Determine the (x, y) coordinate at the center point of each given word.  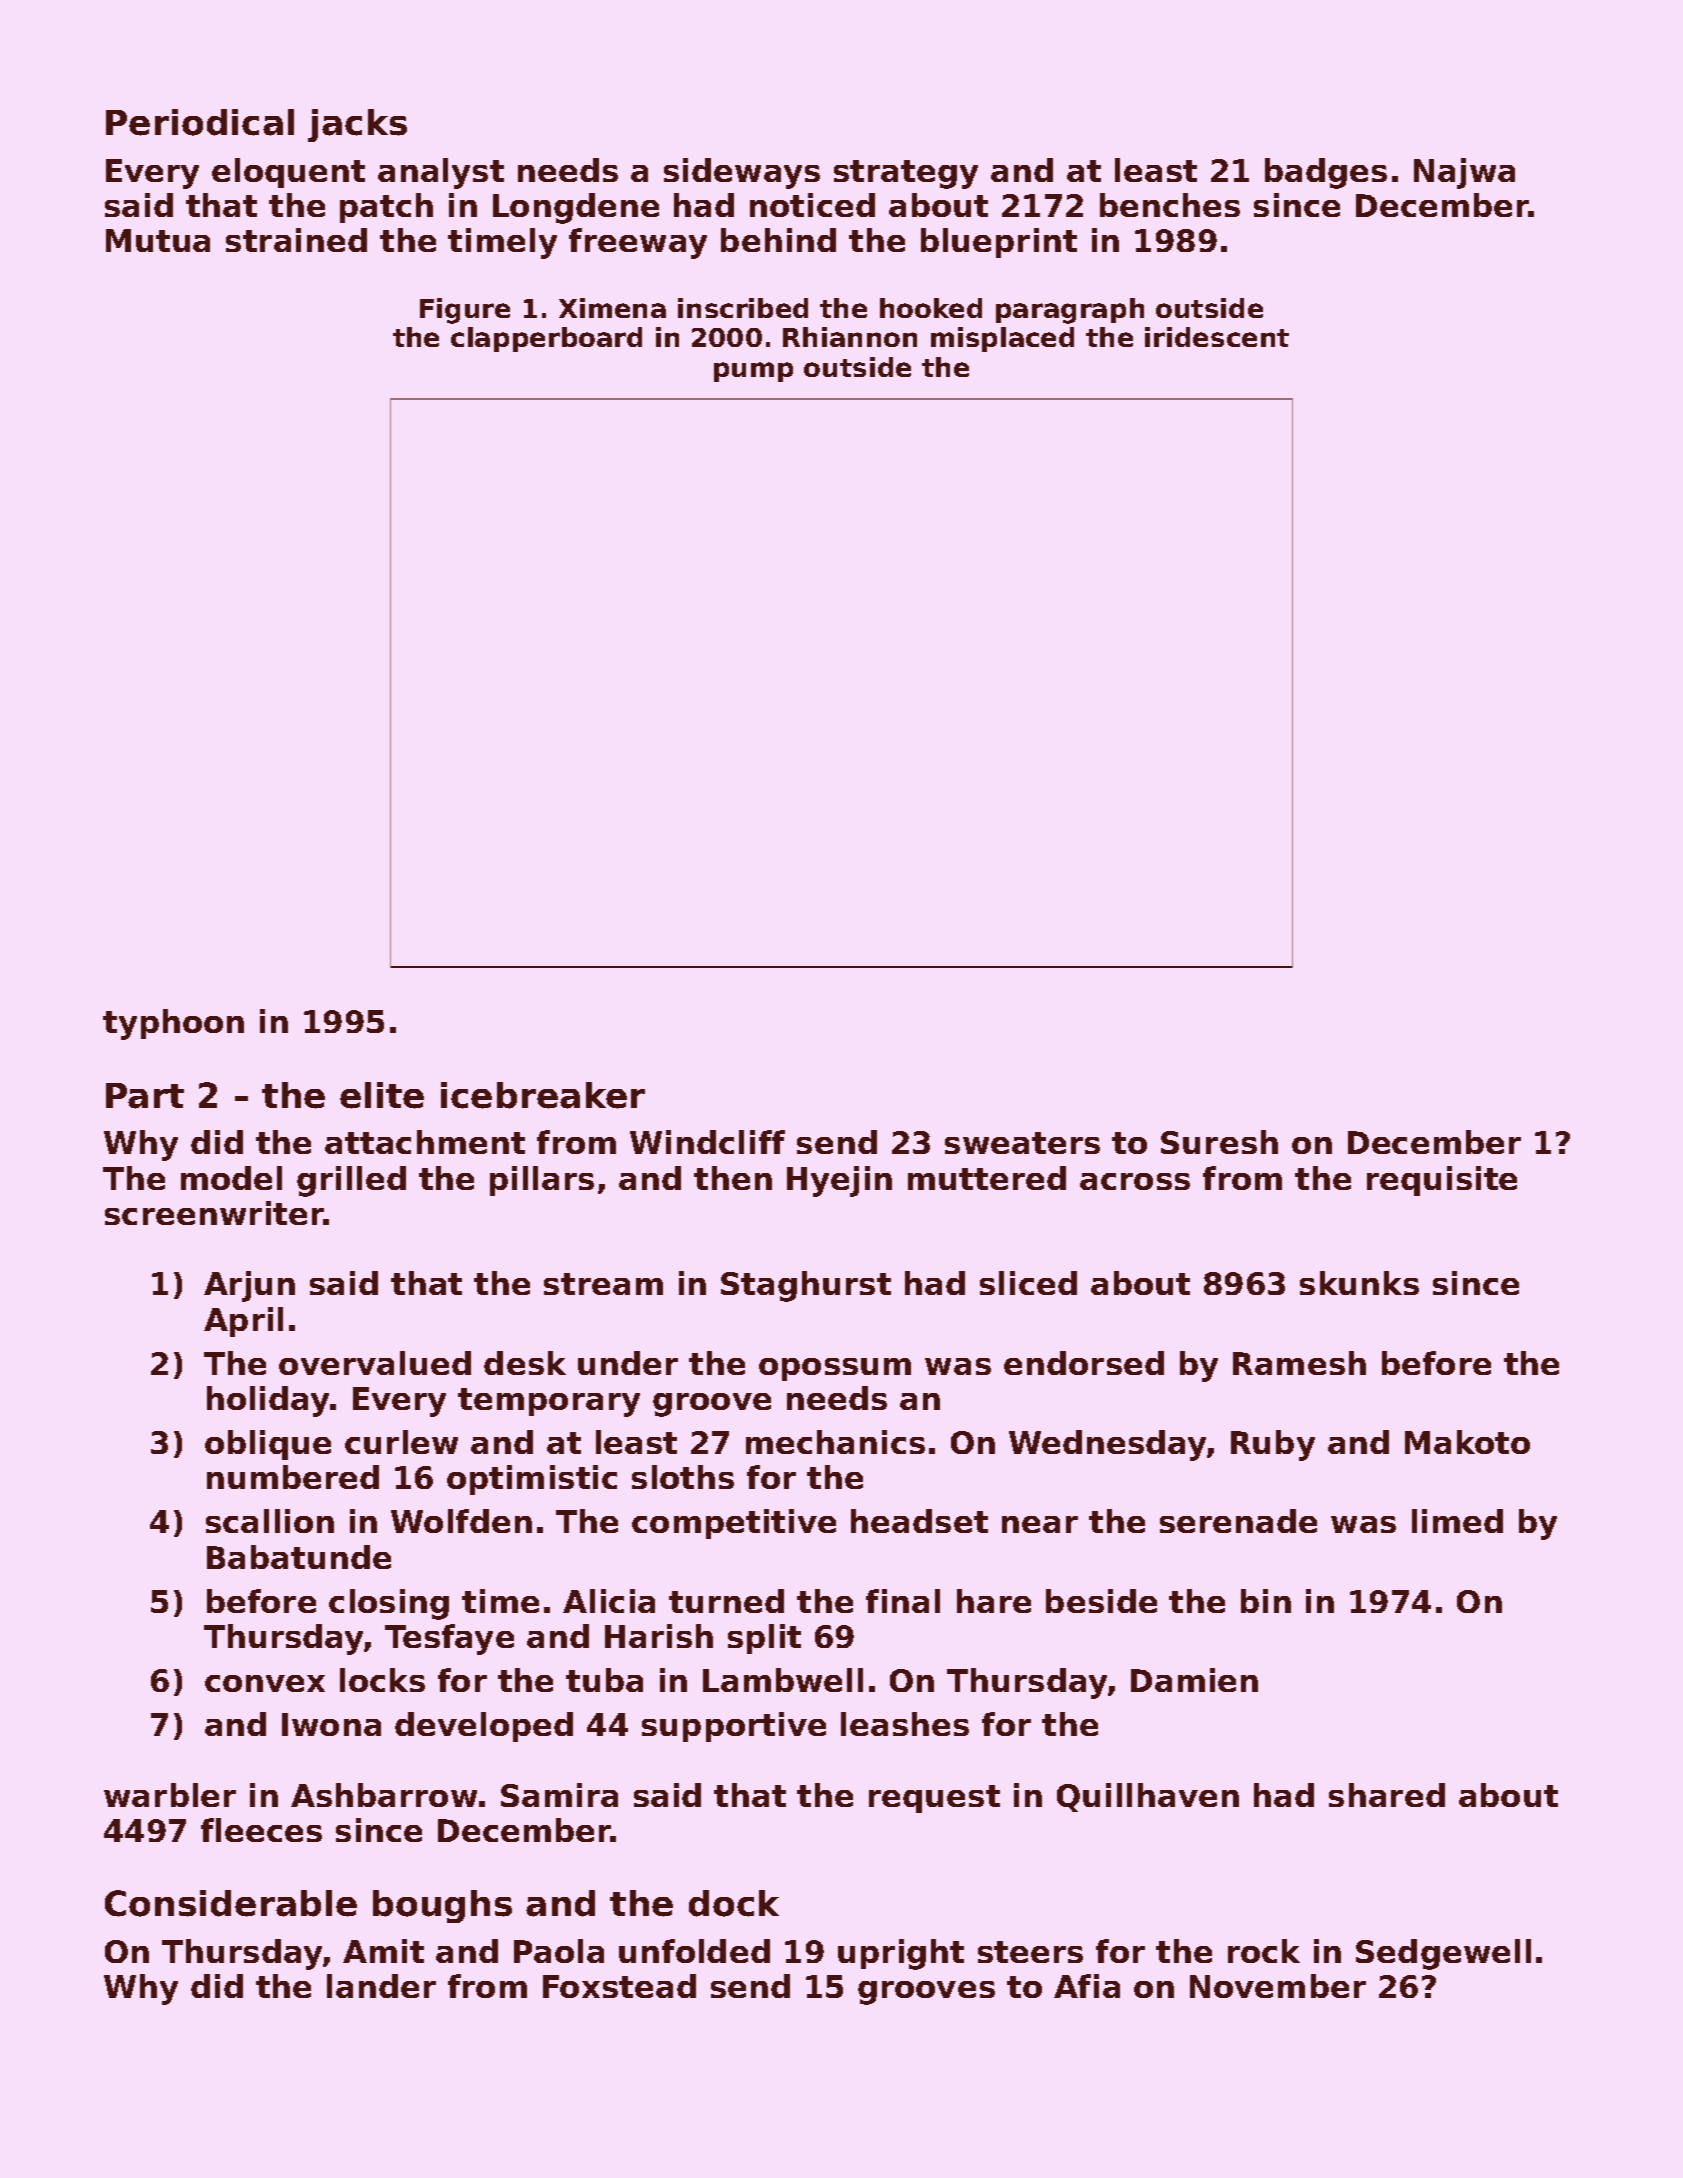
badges (1326, 173)
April (243, 1322)
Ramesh (1299, 1363)
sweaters (1022, 1143)
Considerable (231, 1903)
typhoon (173, 1024)
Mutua (158, 240)
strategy (906, 174)
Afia (1087, 1986)
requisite (1442, 1181)
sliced (1028, 1283)
